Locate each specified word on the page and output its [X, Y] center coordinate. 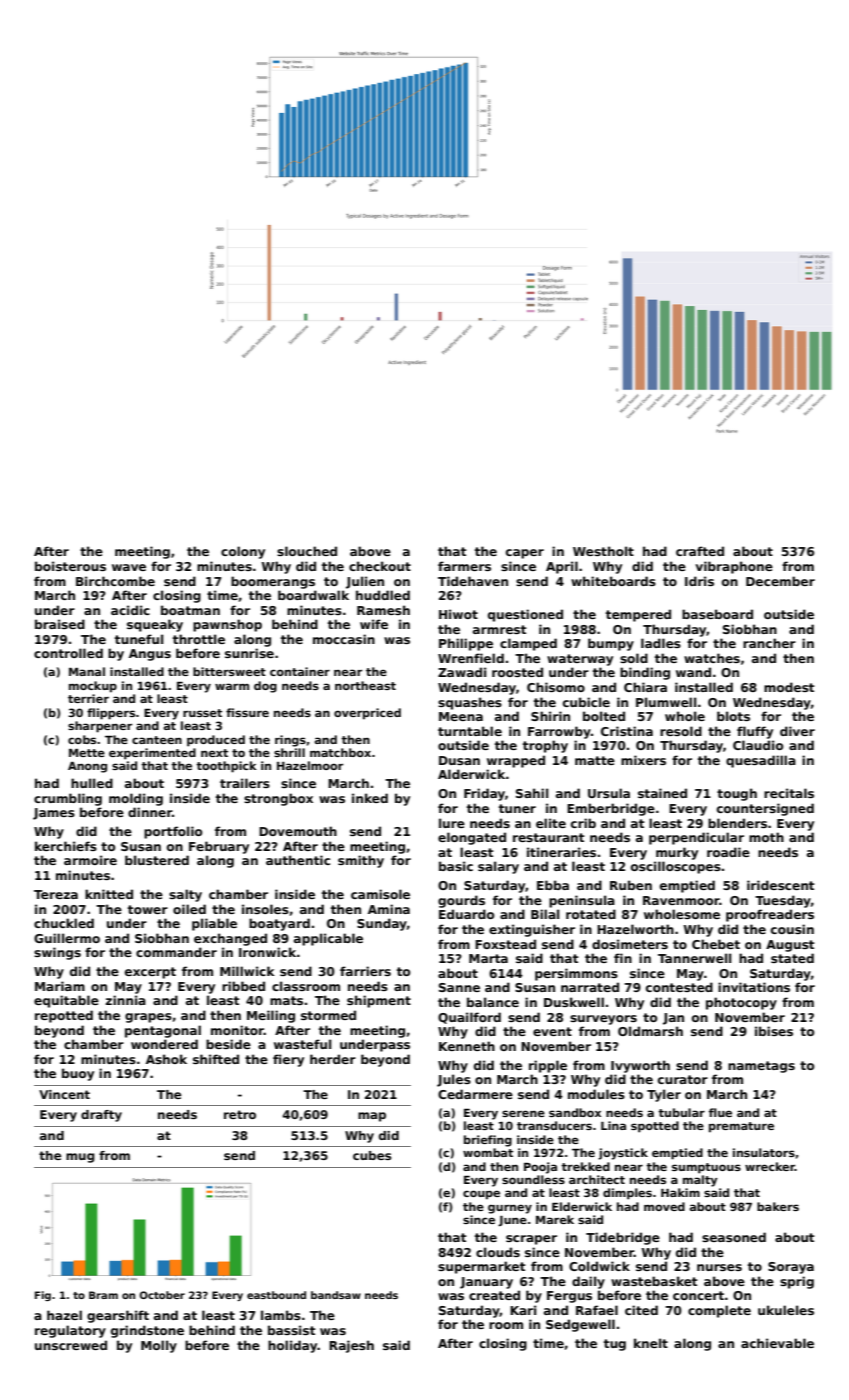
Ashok [166, 1059]
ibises [774, 1031]
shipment [379, 1001]
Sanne [459, 987]
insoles [265, 909]
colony [243, 552]
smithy [361, 861]
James [54, 814]
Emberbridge [611, 809]
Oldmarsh [650, 1031]
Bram [103, 1295]
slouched [307, 551]
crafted [700, 551]
